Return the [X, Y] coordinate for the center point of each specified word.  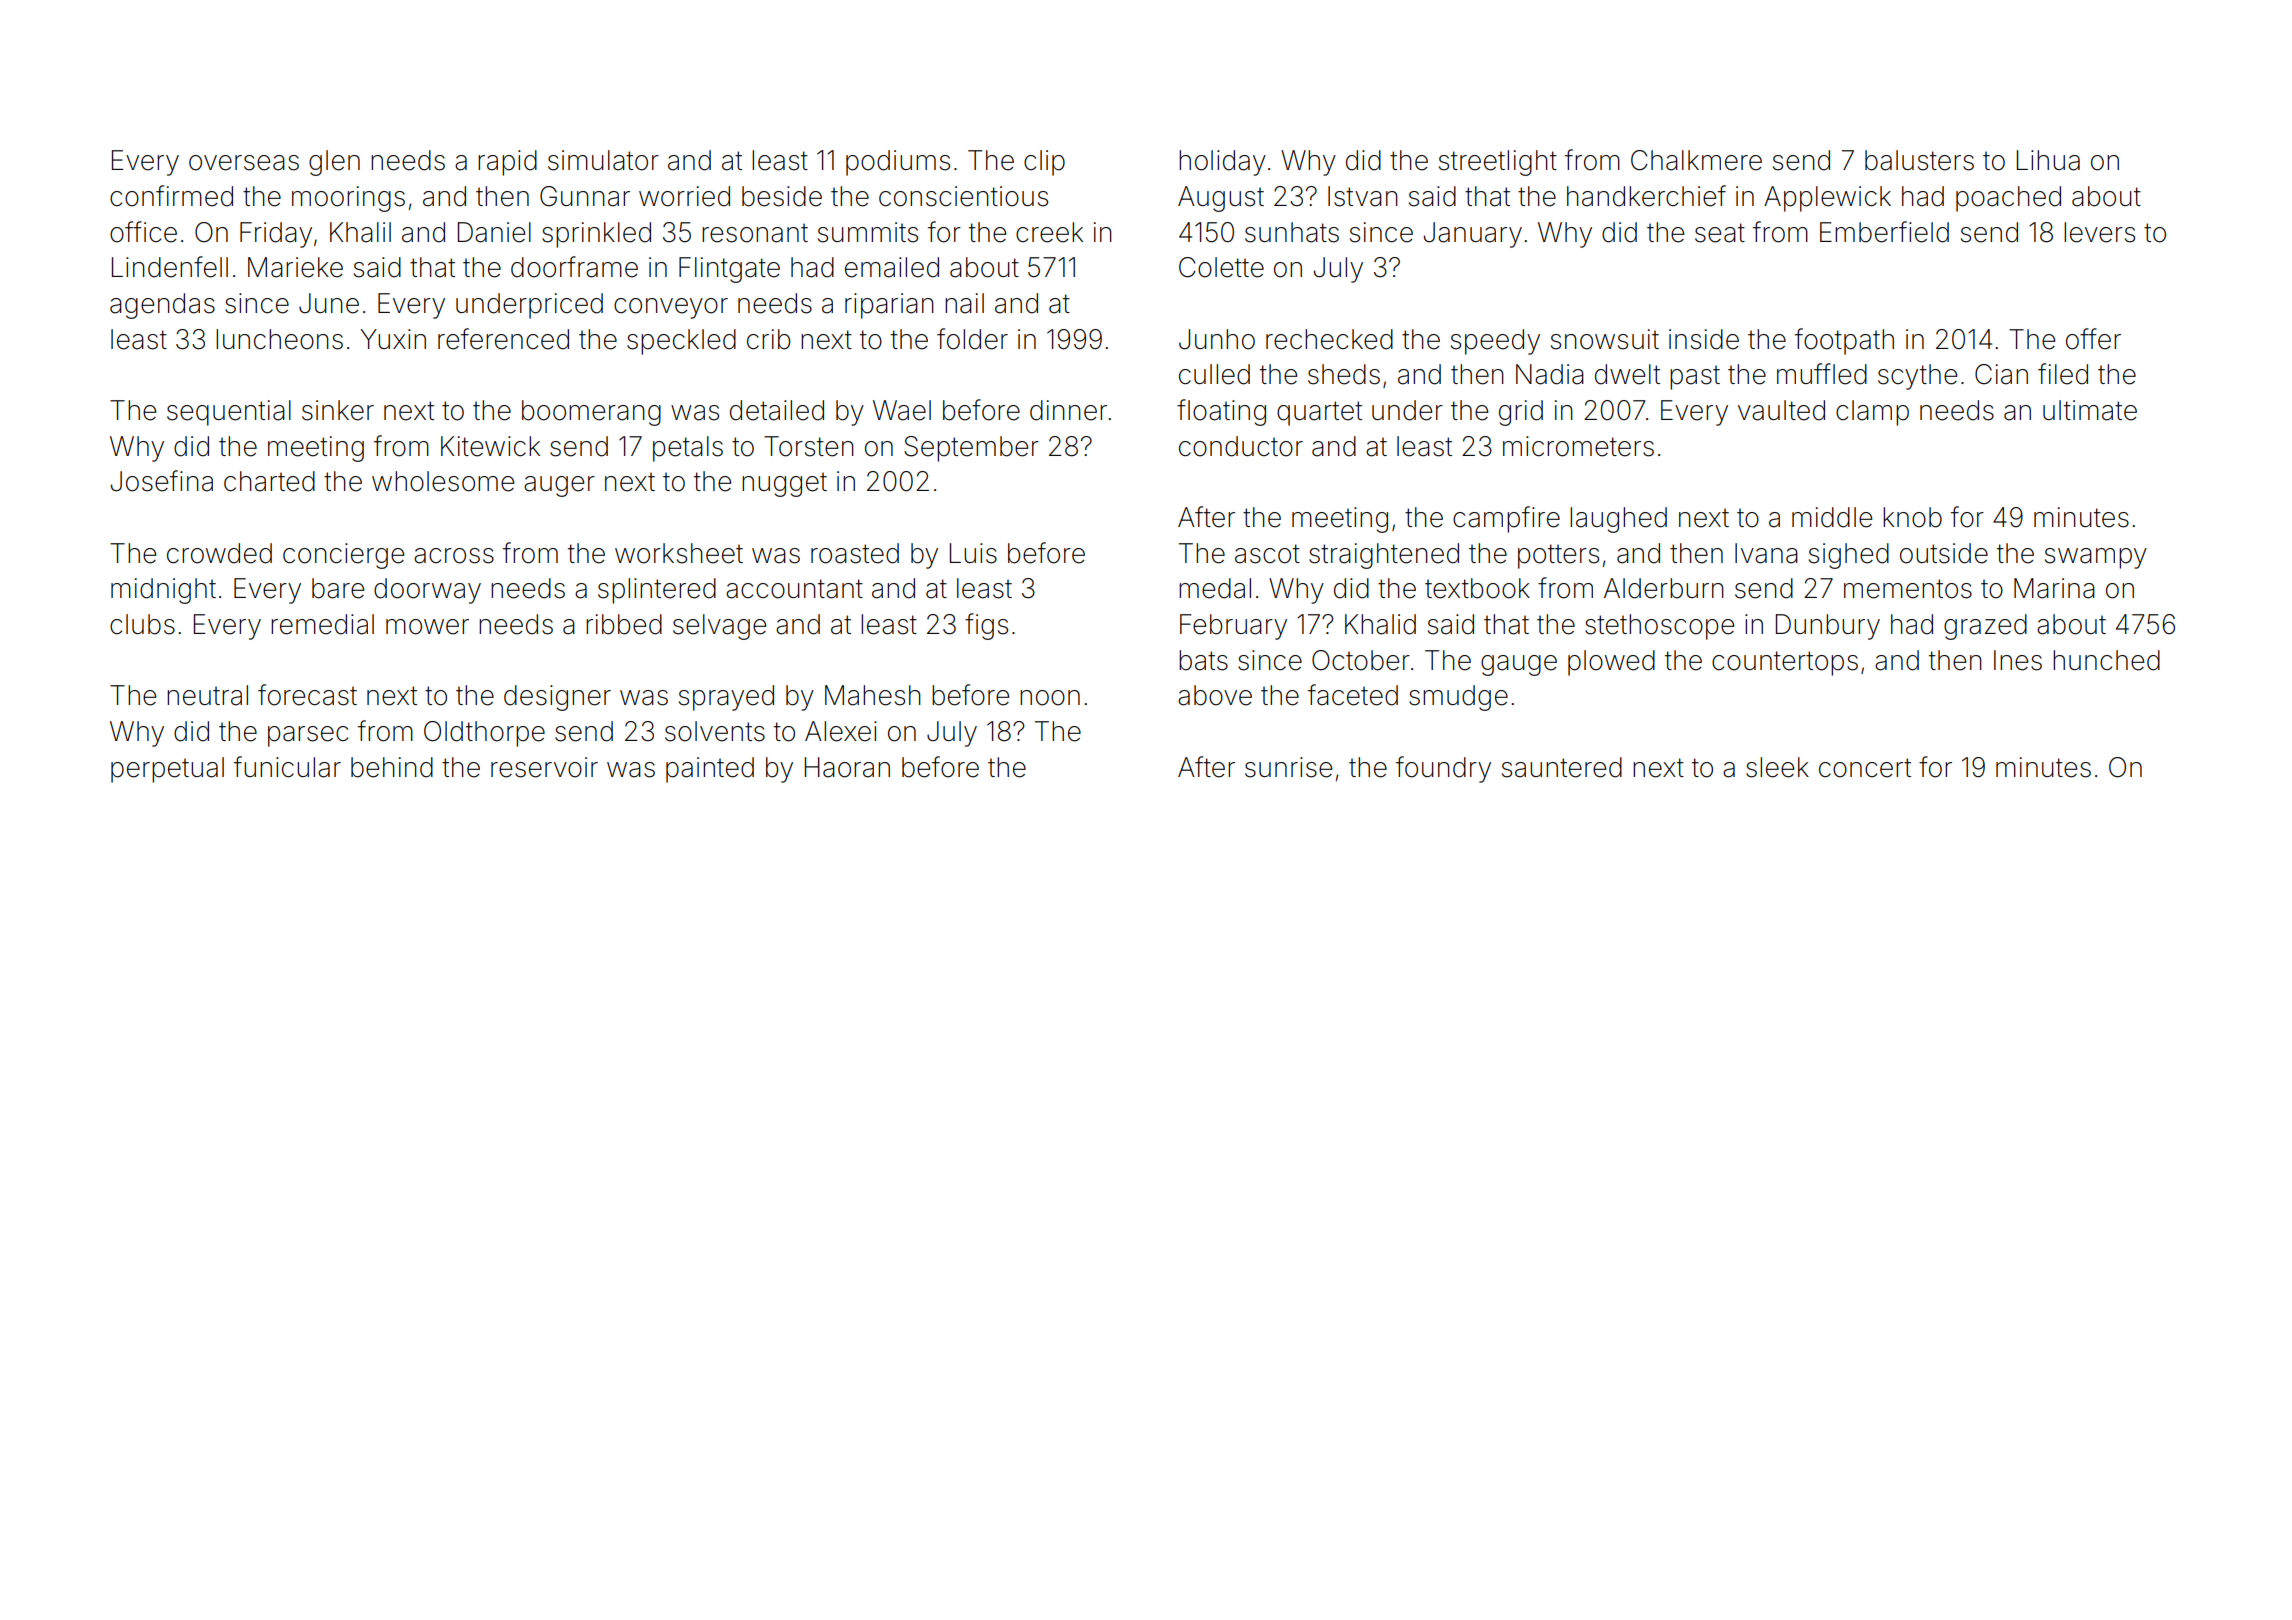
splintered [657, 591]
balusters [1919, 160]
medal [1215, 588]
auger [559, 486]
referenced [503, 339]
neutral [207, 695]
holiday [1222, 163]
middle [1832, 517]
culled [1214, 374]
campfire [1506, 519]
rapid [507, 163]
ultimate [2090, 410]
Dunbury [1828, 627]
